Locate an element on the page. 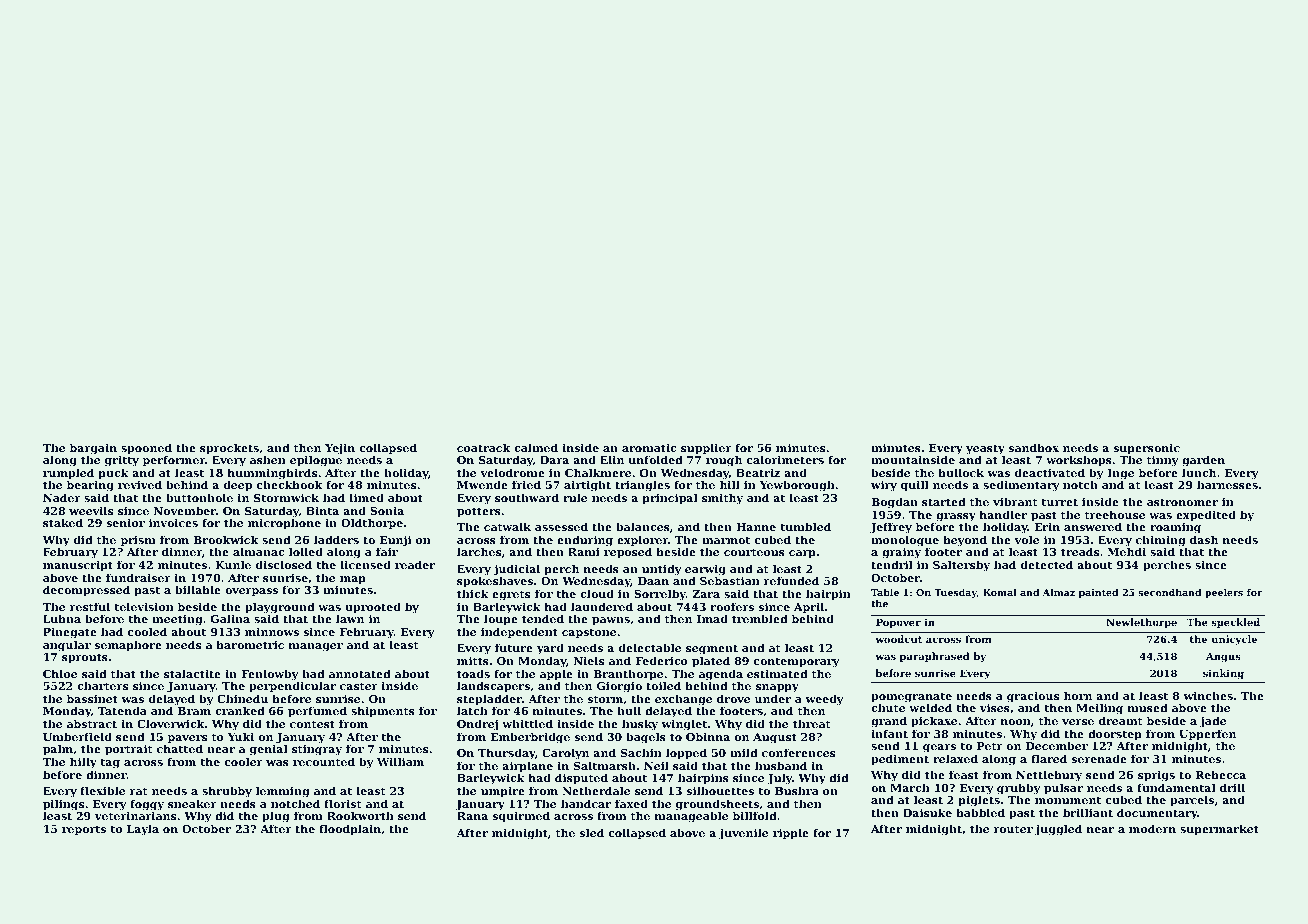  conferences is located at coordinates (798, 752).
